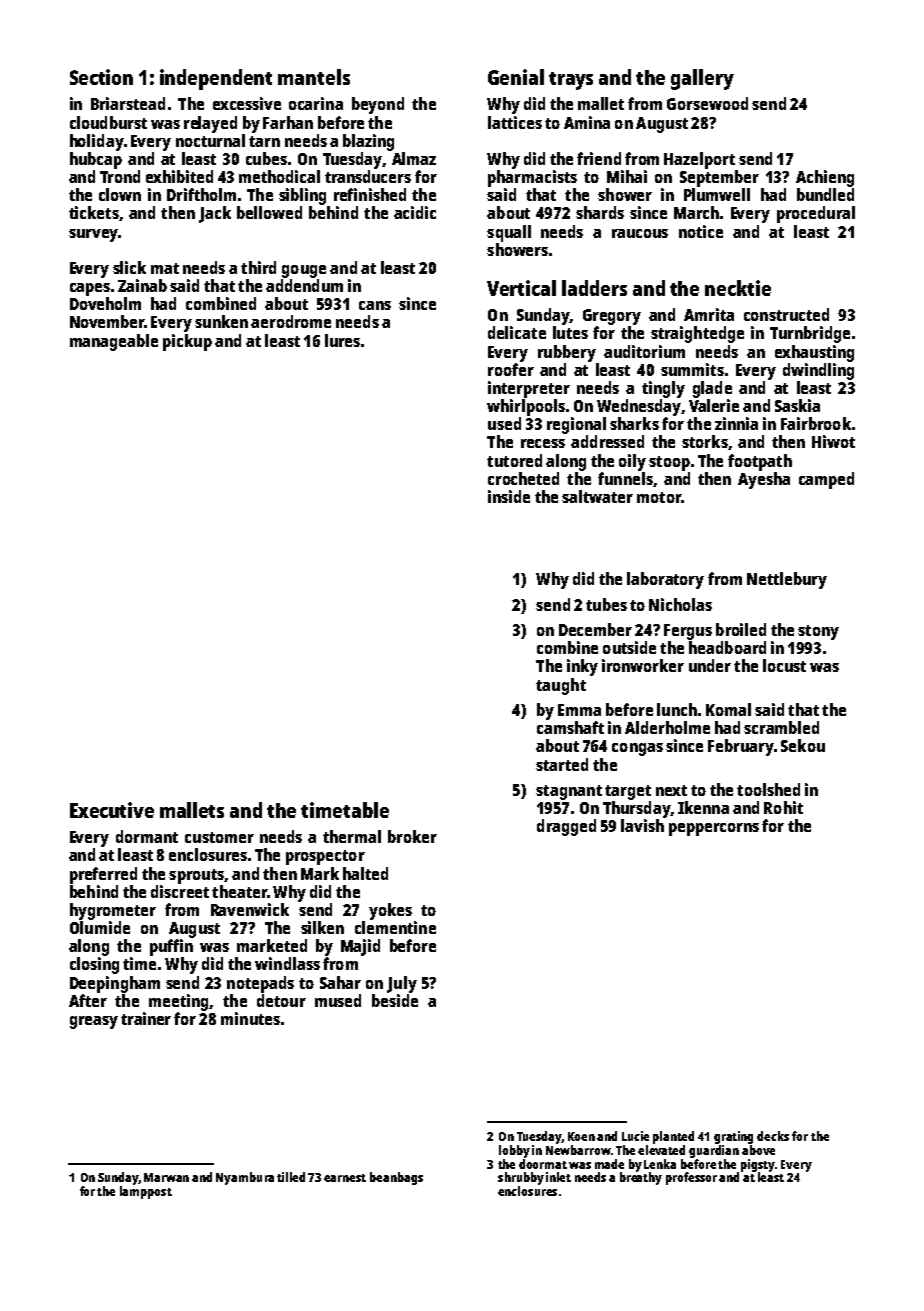 Image resolution: width=924 pixels, height=1311 pixels. What do you see at coordinates (566, 827) in the image?
I see `dragged` at bounding box center [566, 827].
